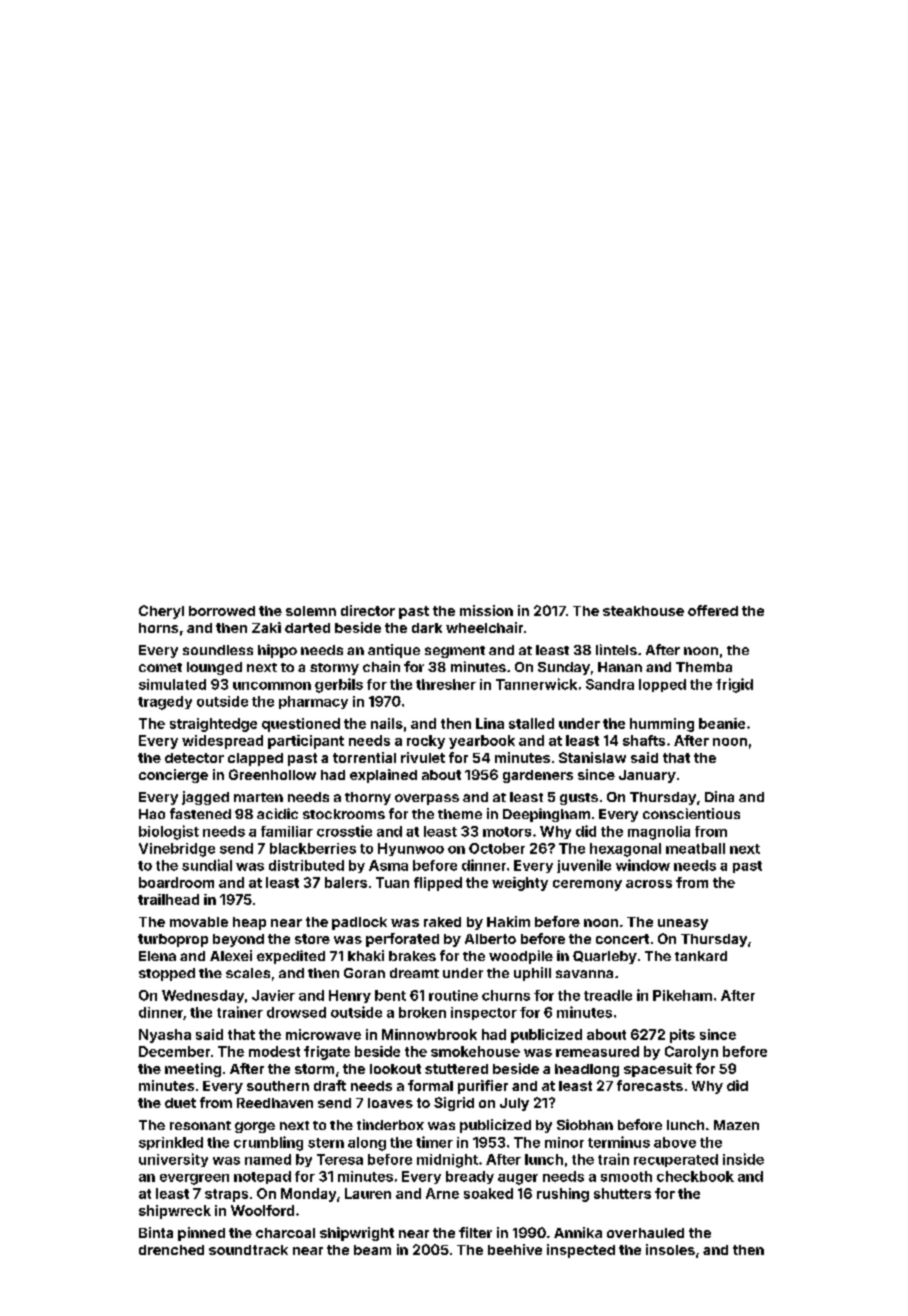 This screenshot has height=1316, width=908. What do you see at coordinates (515, 1249) in the screenshot?
I see `beehive` at bounding box center [515, 1249].
